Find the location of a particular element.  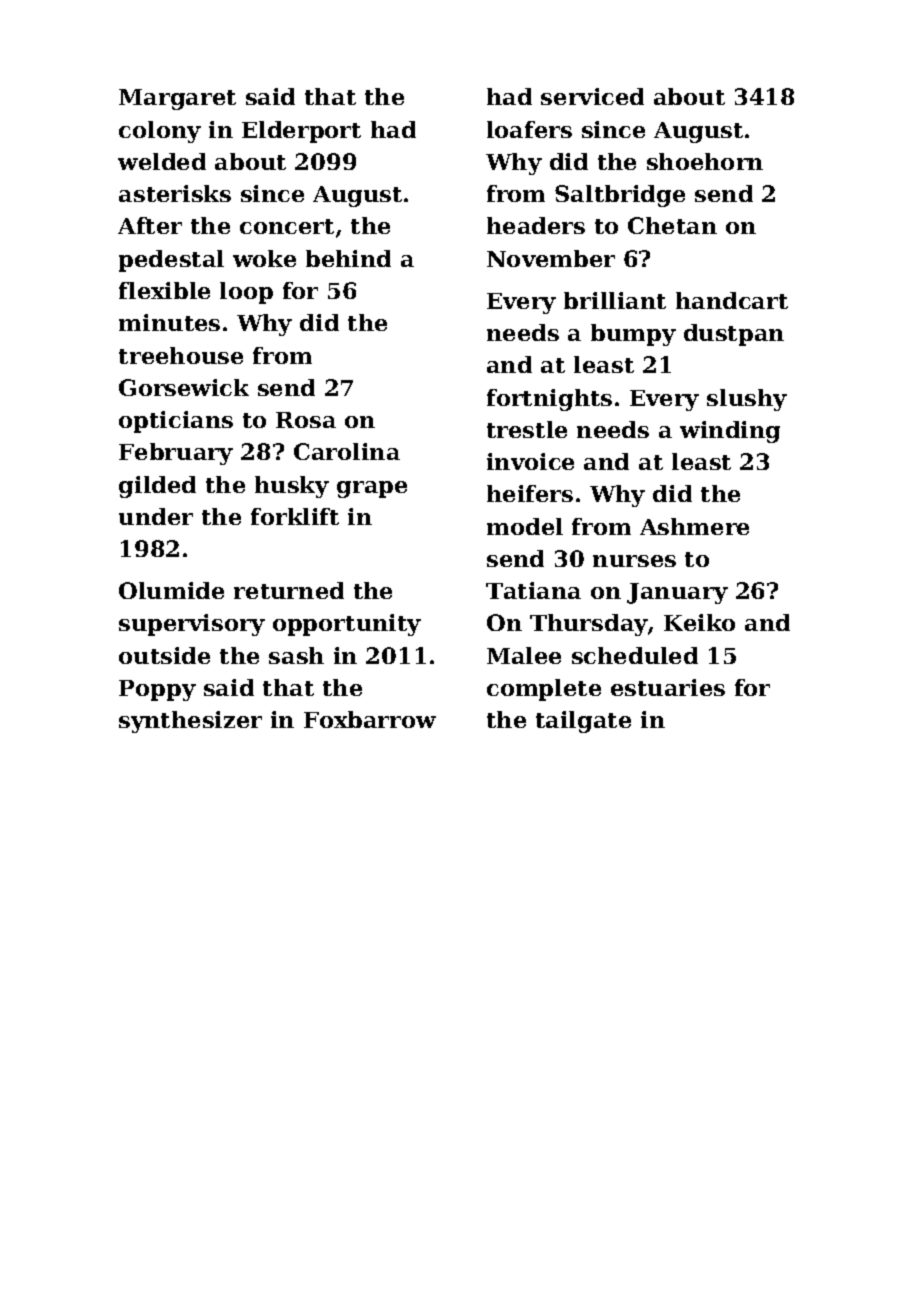

synthesizer is located at coordinates (190, 722).
